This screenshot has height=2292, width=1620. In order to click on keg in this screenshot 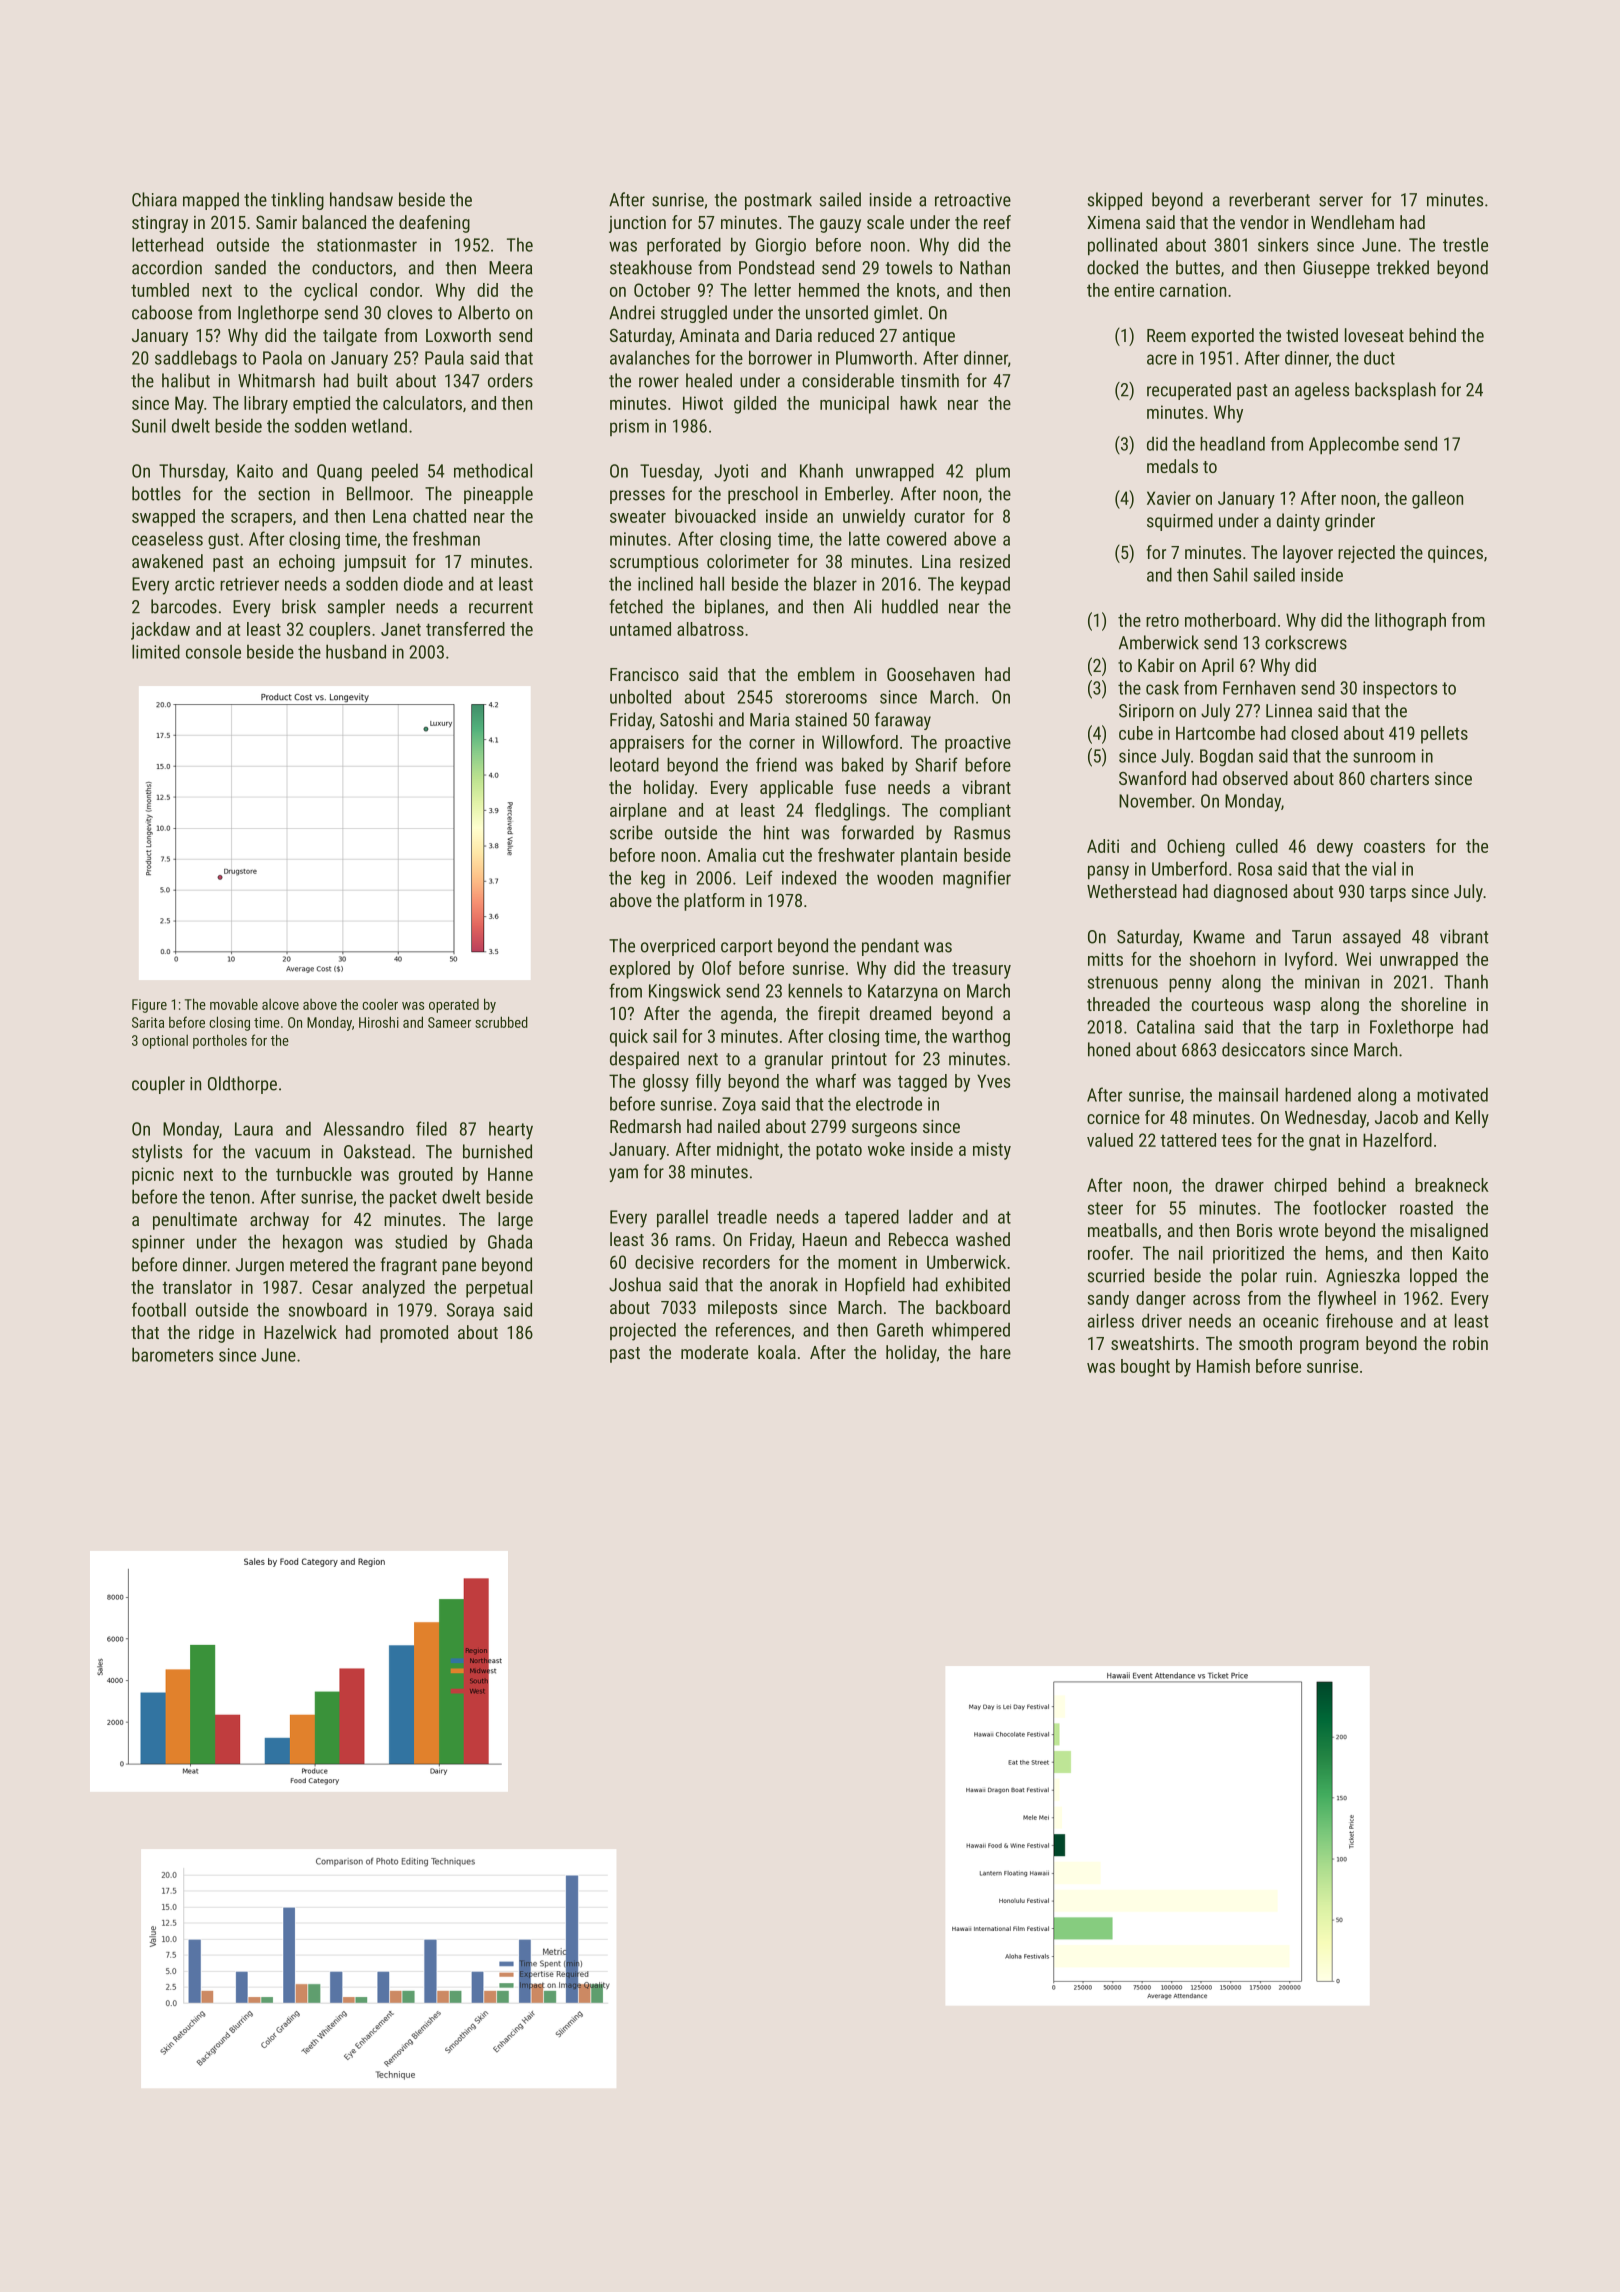, I will do `click(653, 879)`.
